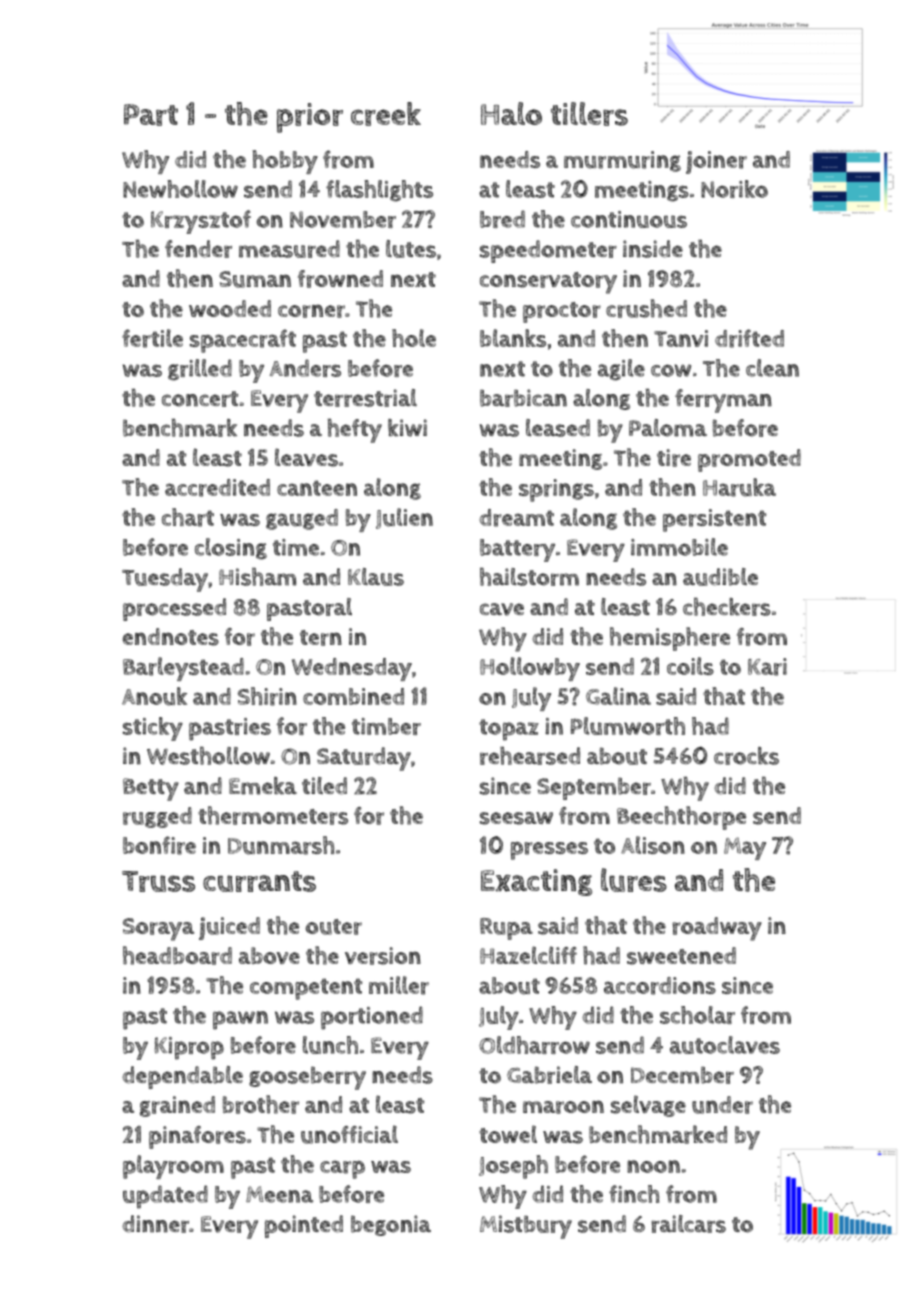 The height and width of the image is (1311, 924). I want to click on railcars, so click(689, 1224).
